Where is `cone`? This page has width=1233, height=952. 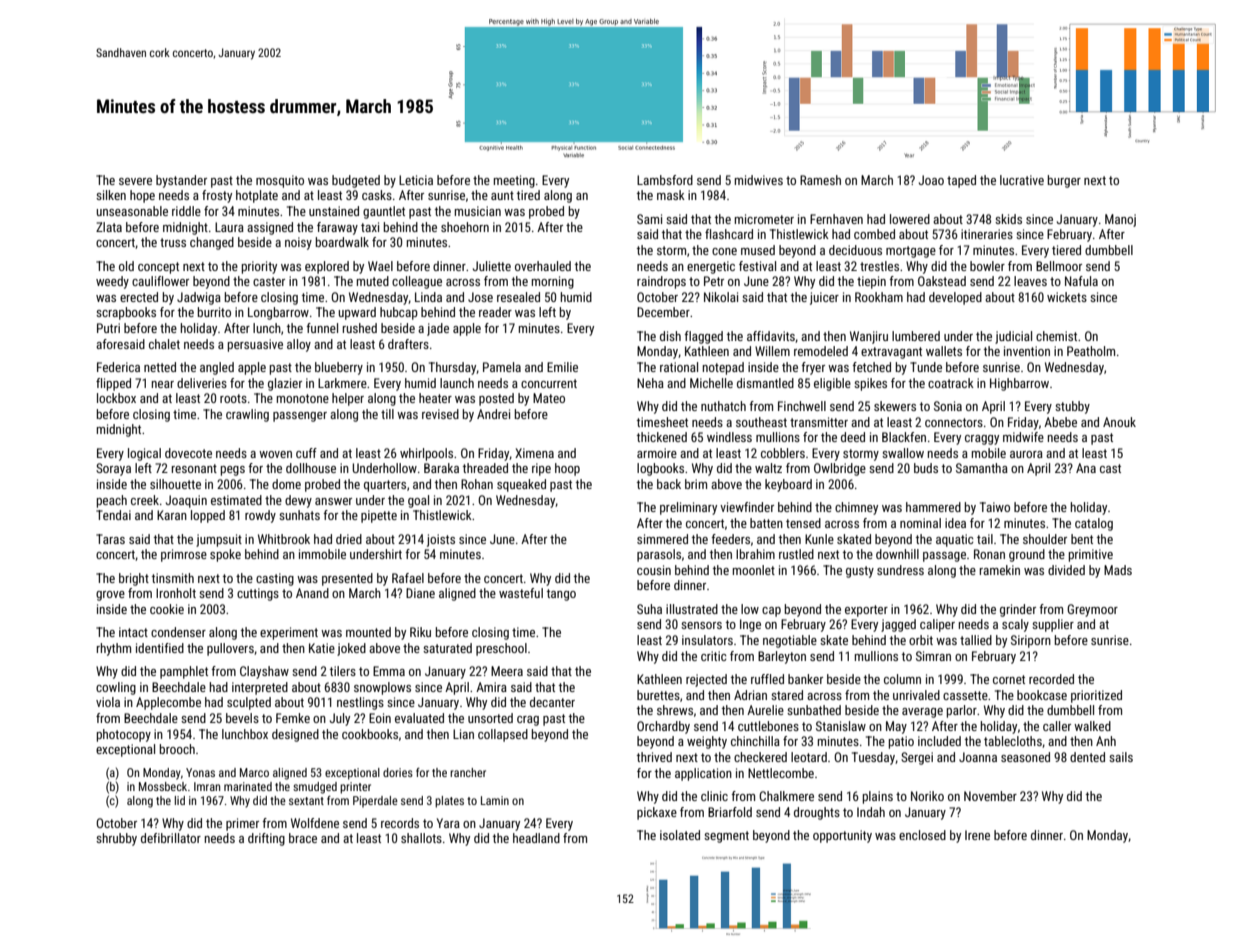
cone is located at coordinates (724, 251).
